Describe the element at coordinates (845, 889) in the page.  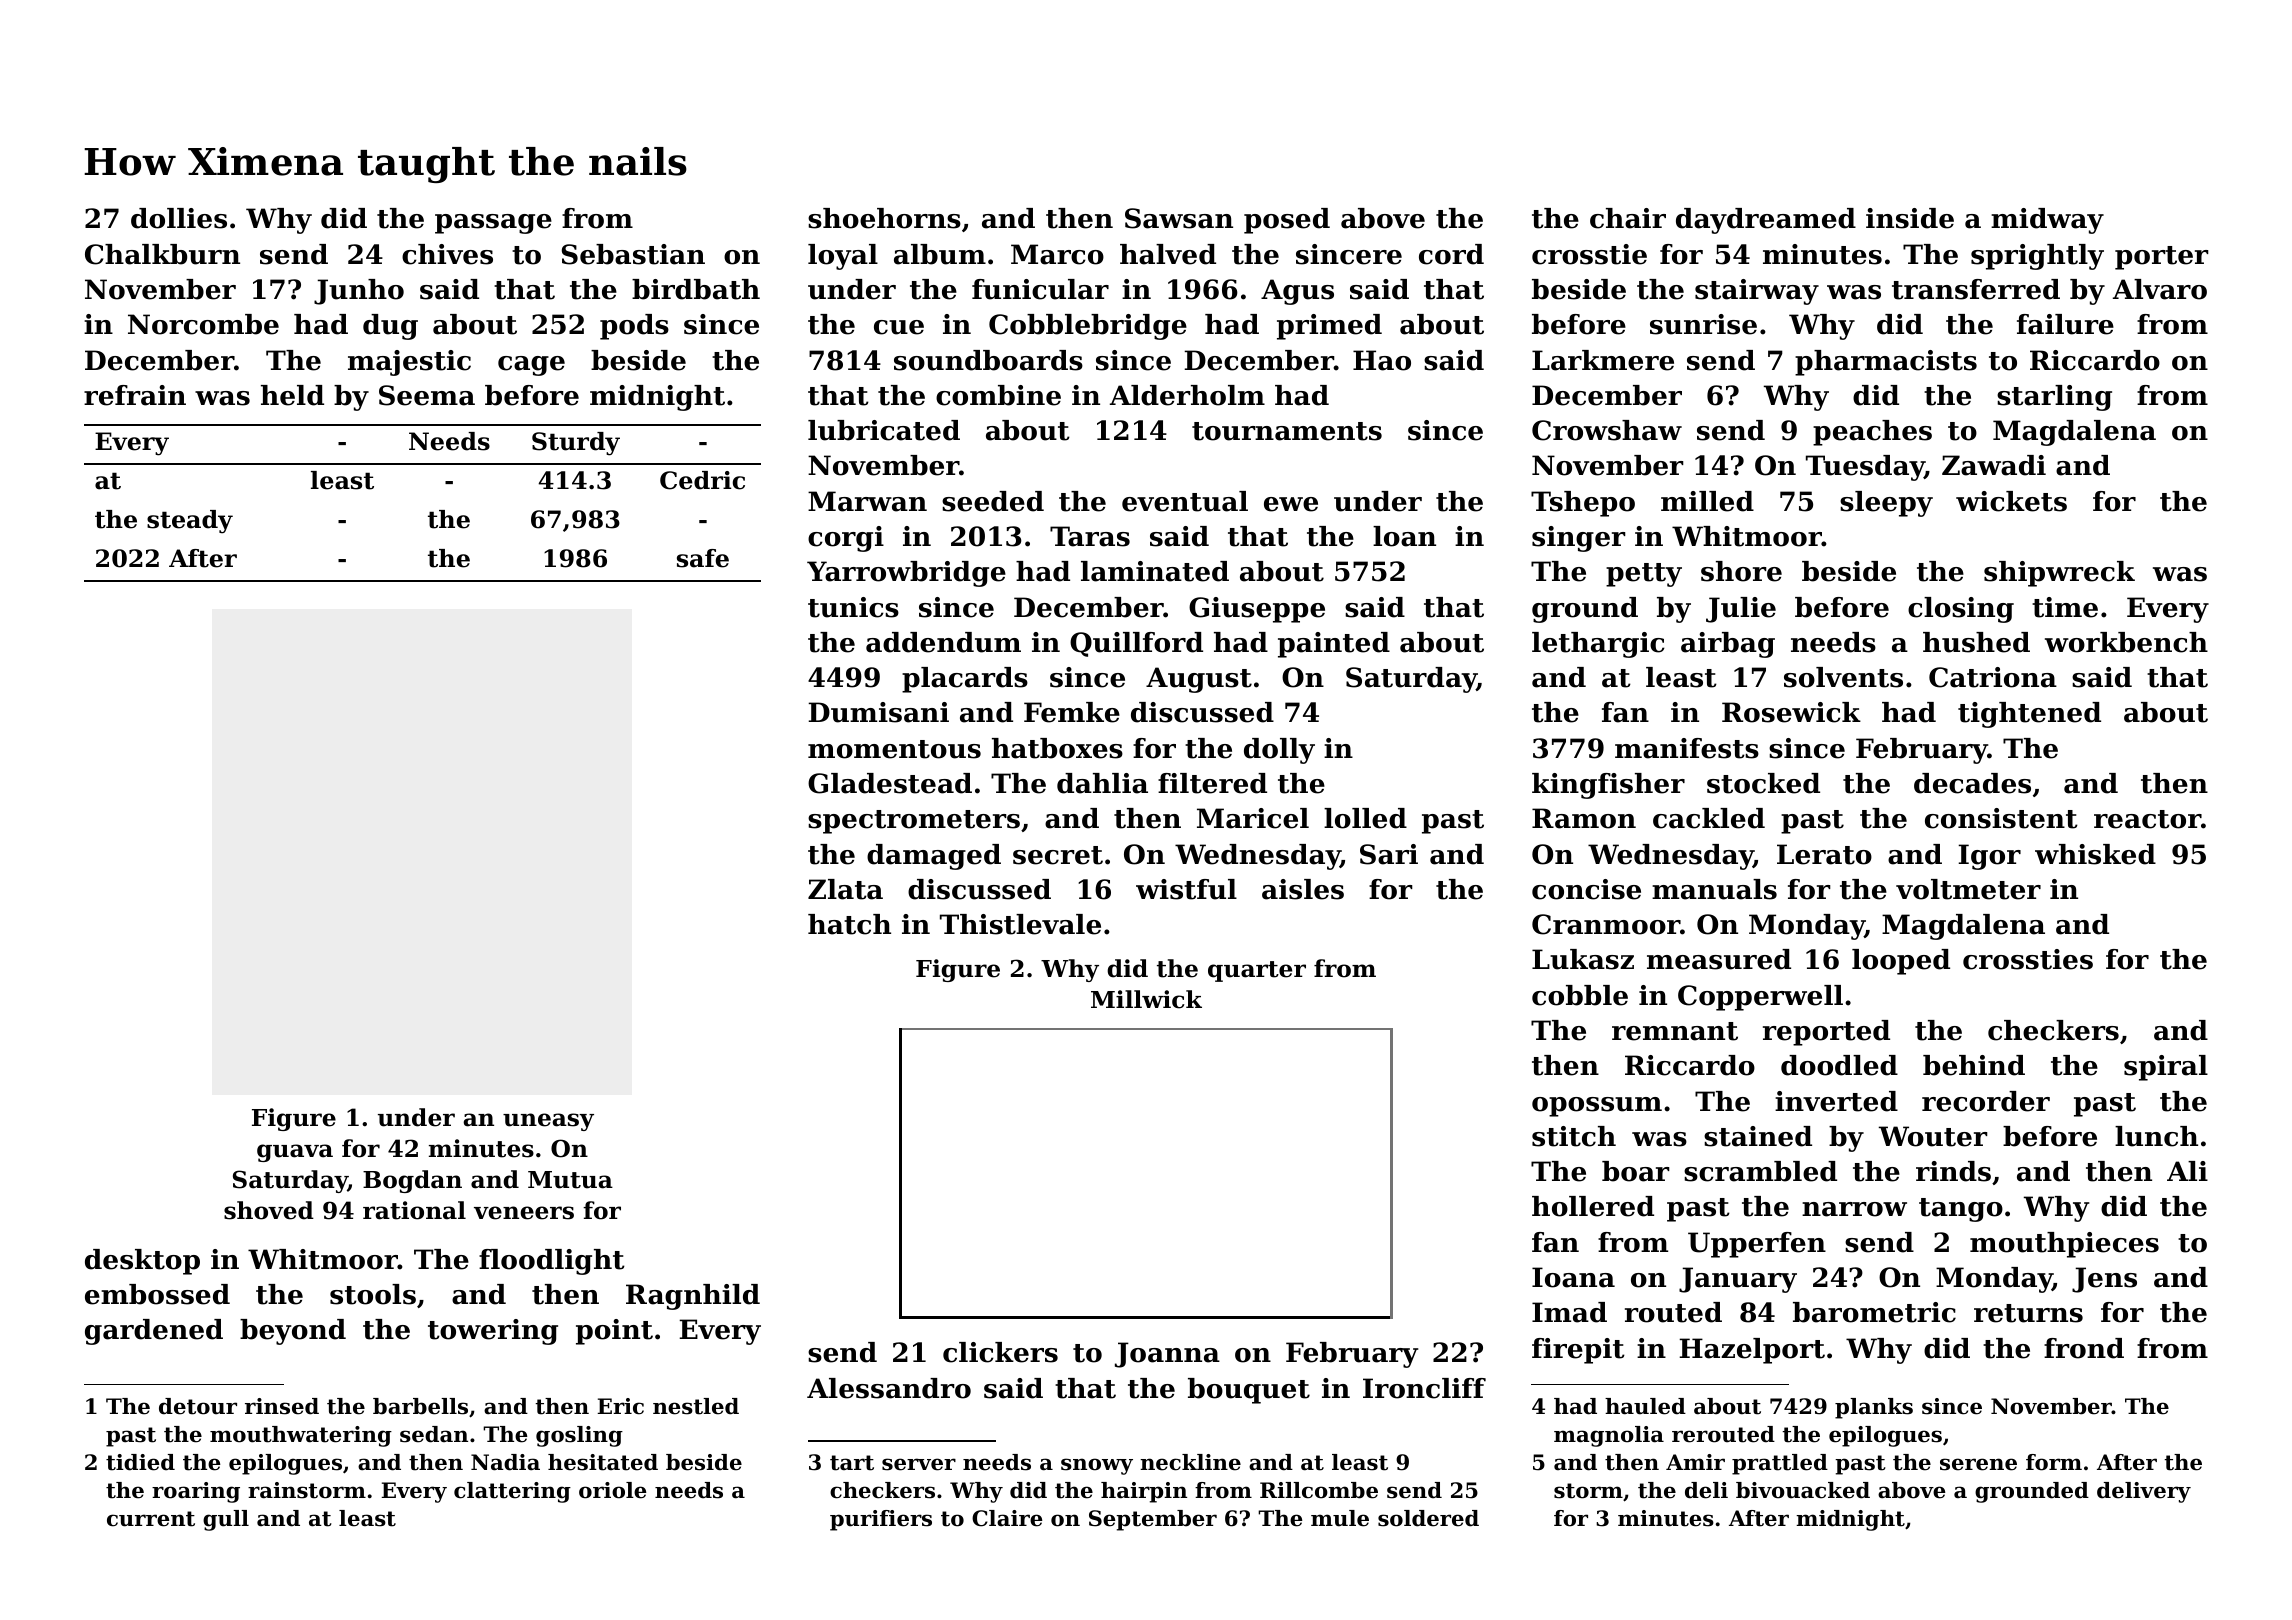
I see `Zlata` at that location.
